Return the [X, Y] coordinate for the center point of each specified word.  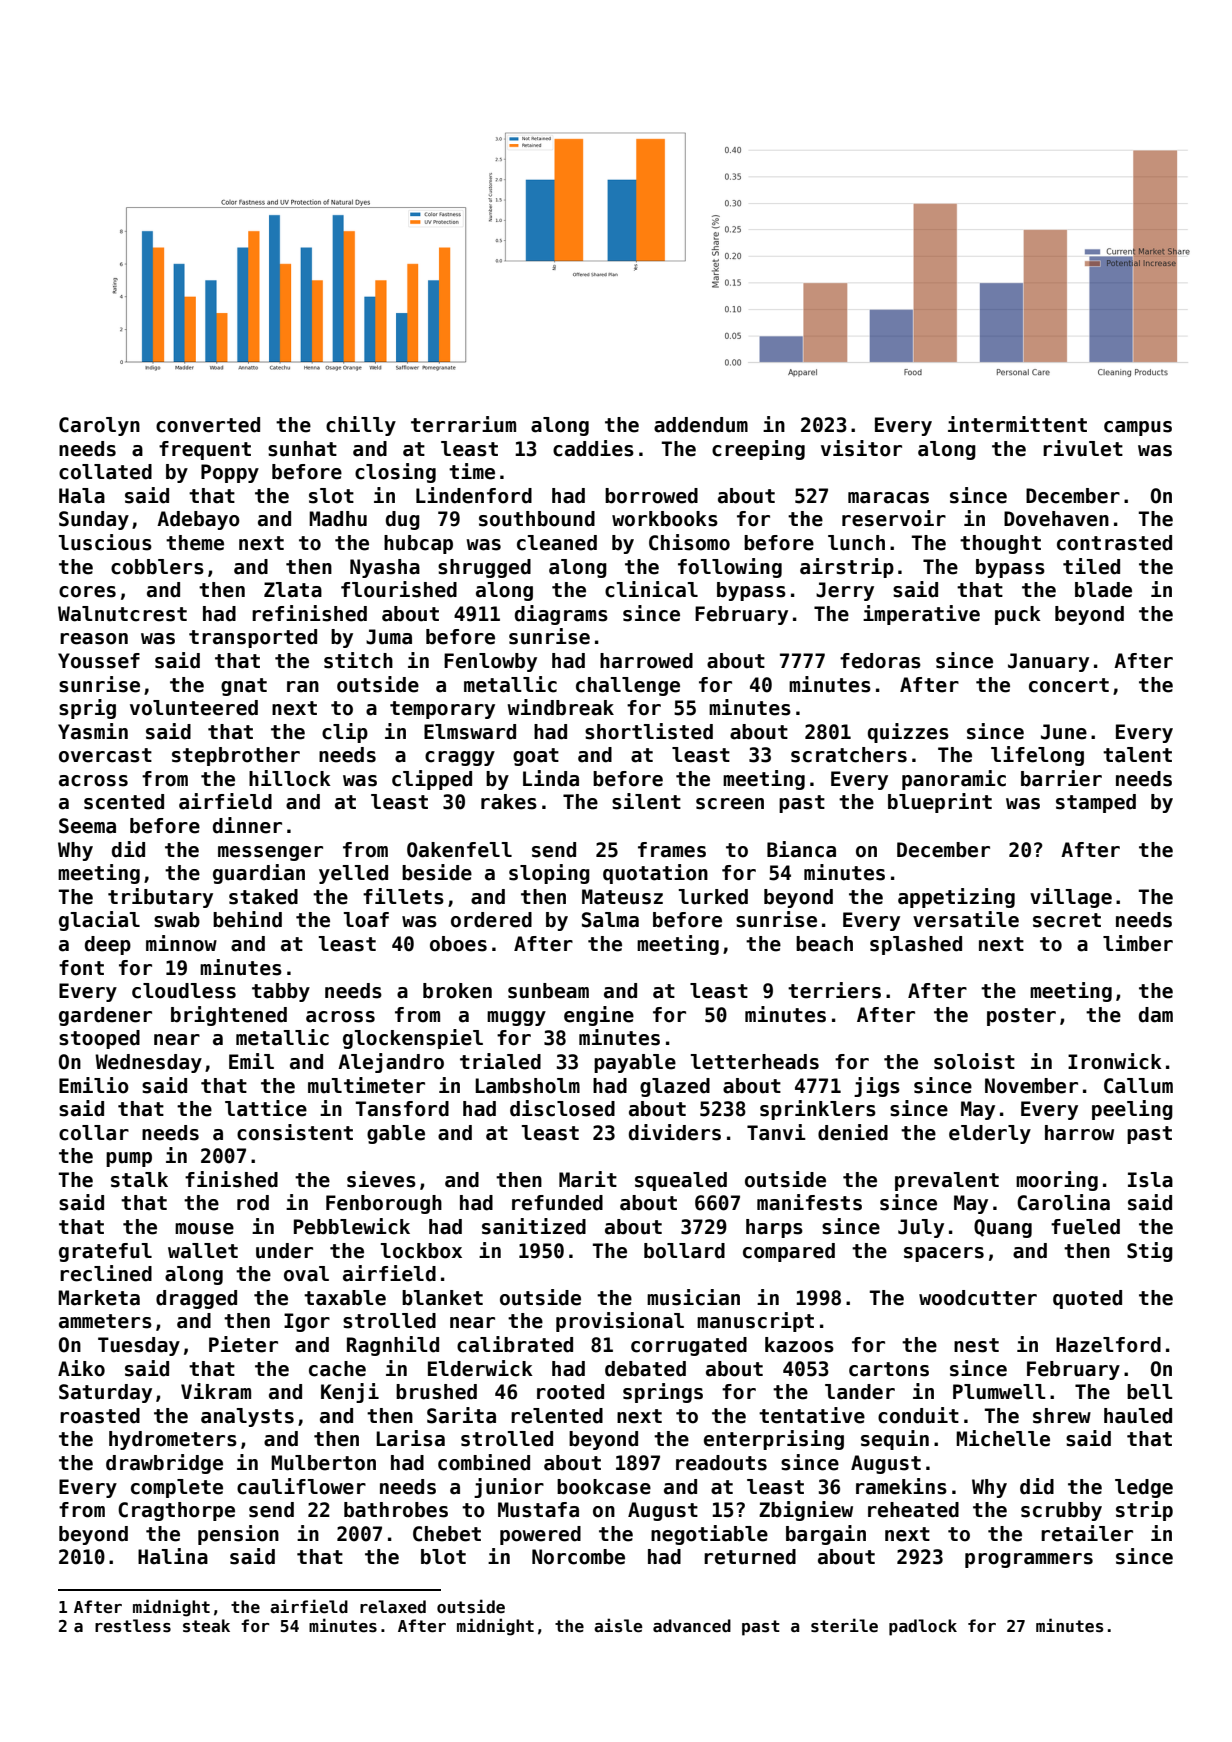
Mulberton [323, 1463]
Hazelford [1108, 1345]
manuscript [755, 1322]
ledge [1144, 1488]
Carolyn [99, 426]
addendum [701, 425]
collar [94, 1133]
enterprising [774, 1440]
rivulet [1083, 448]
